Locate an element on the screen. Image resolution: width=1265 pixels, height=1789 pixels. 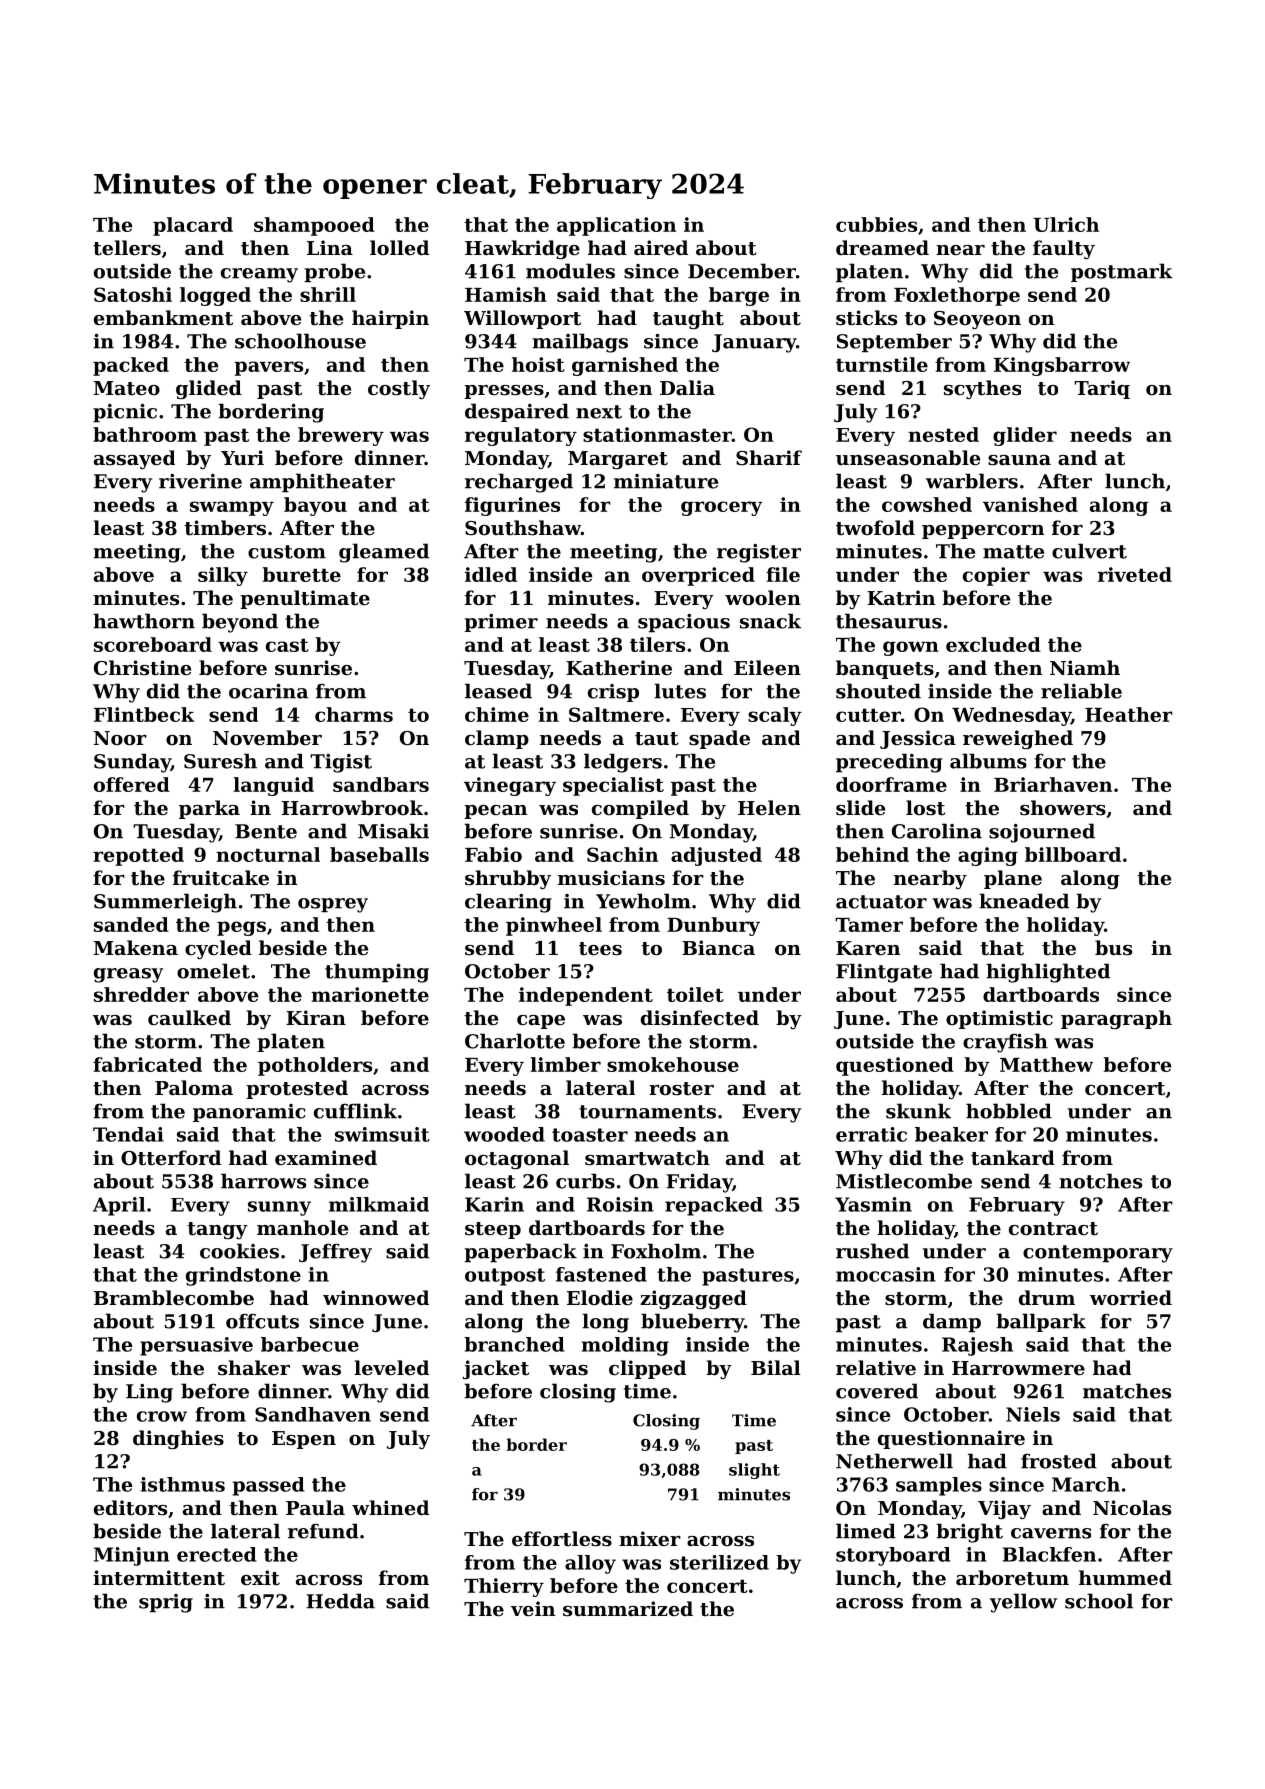
Makena is located at coordinates (136, 947).
